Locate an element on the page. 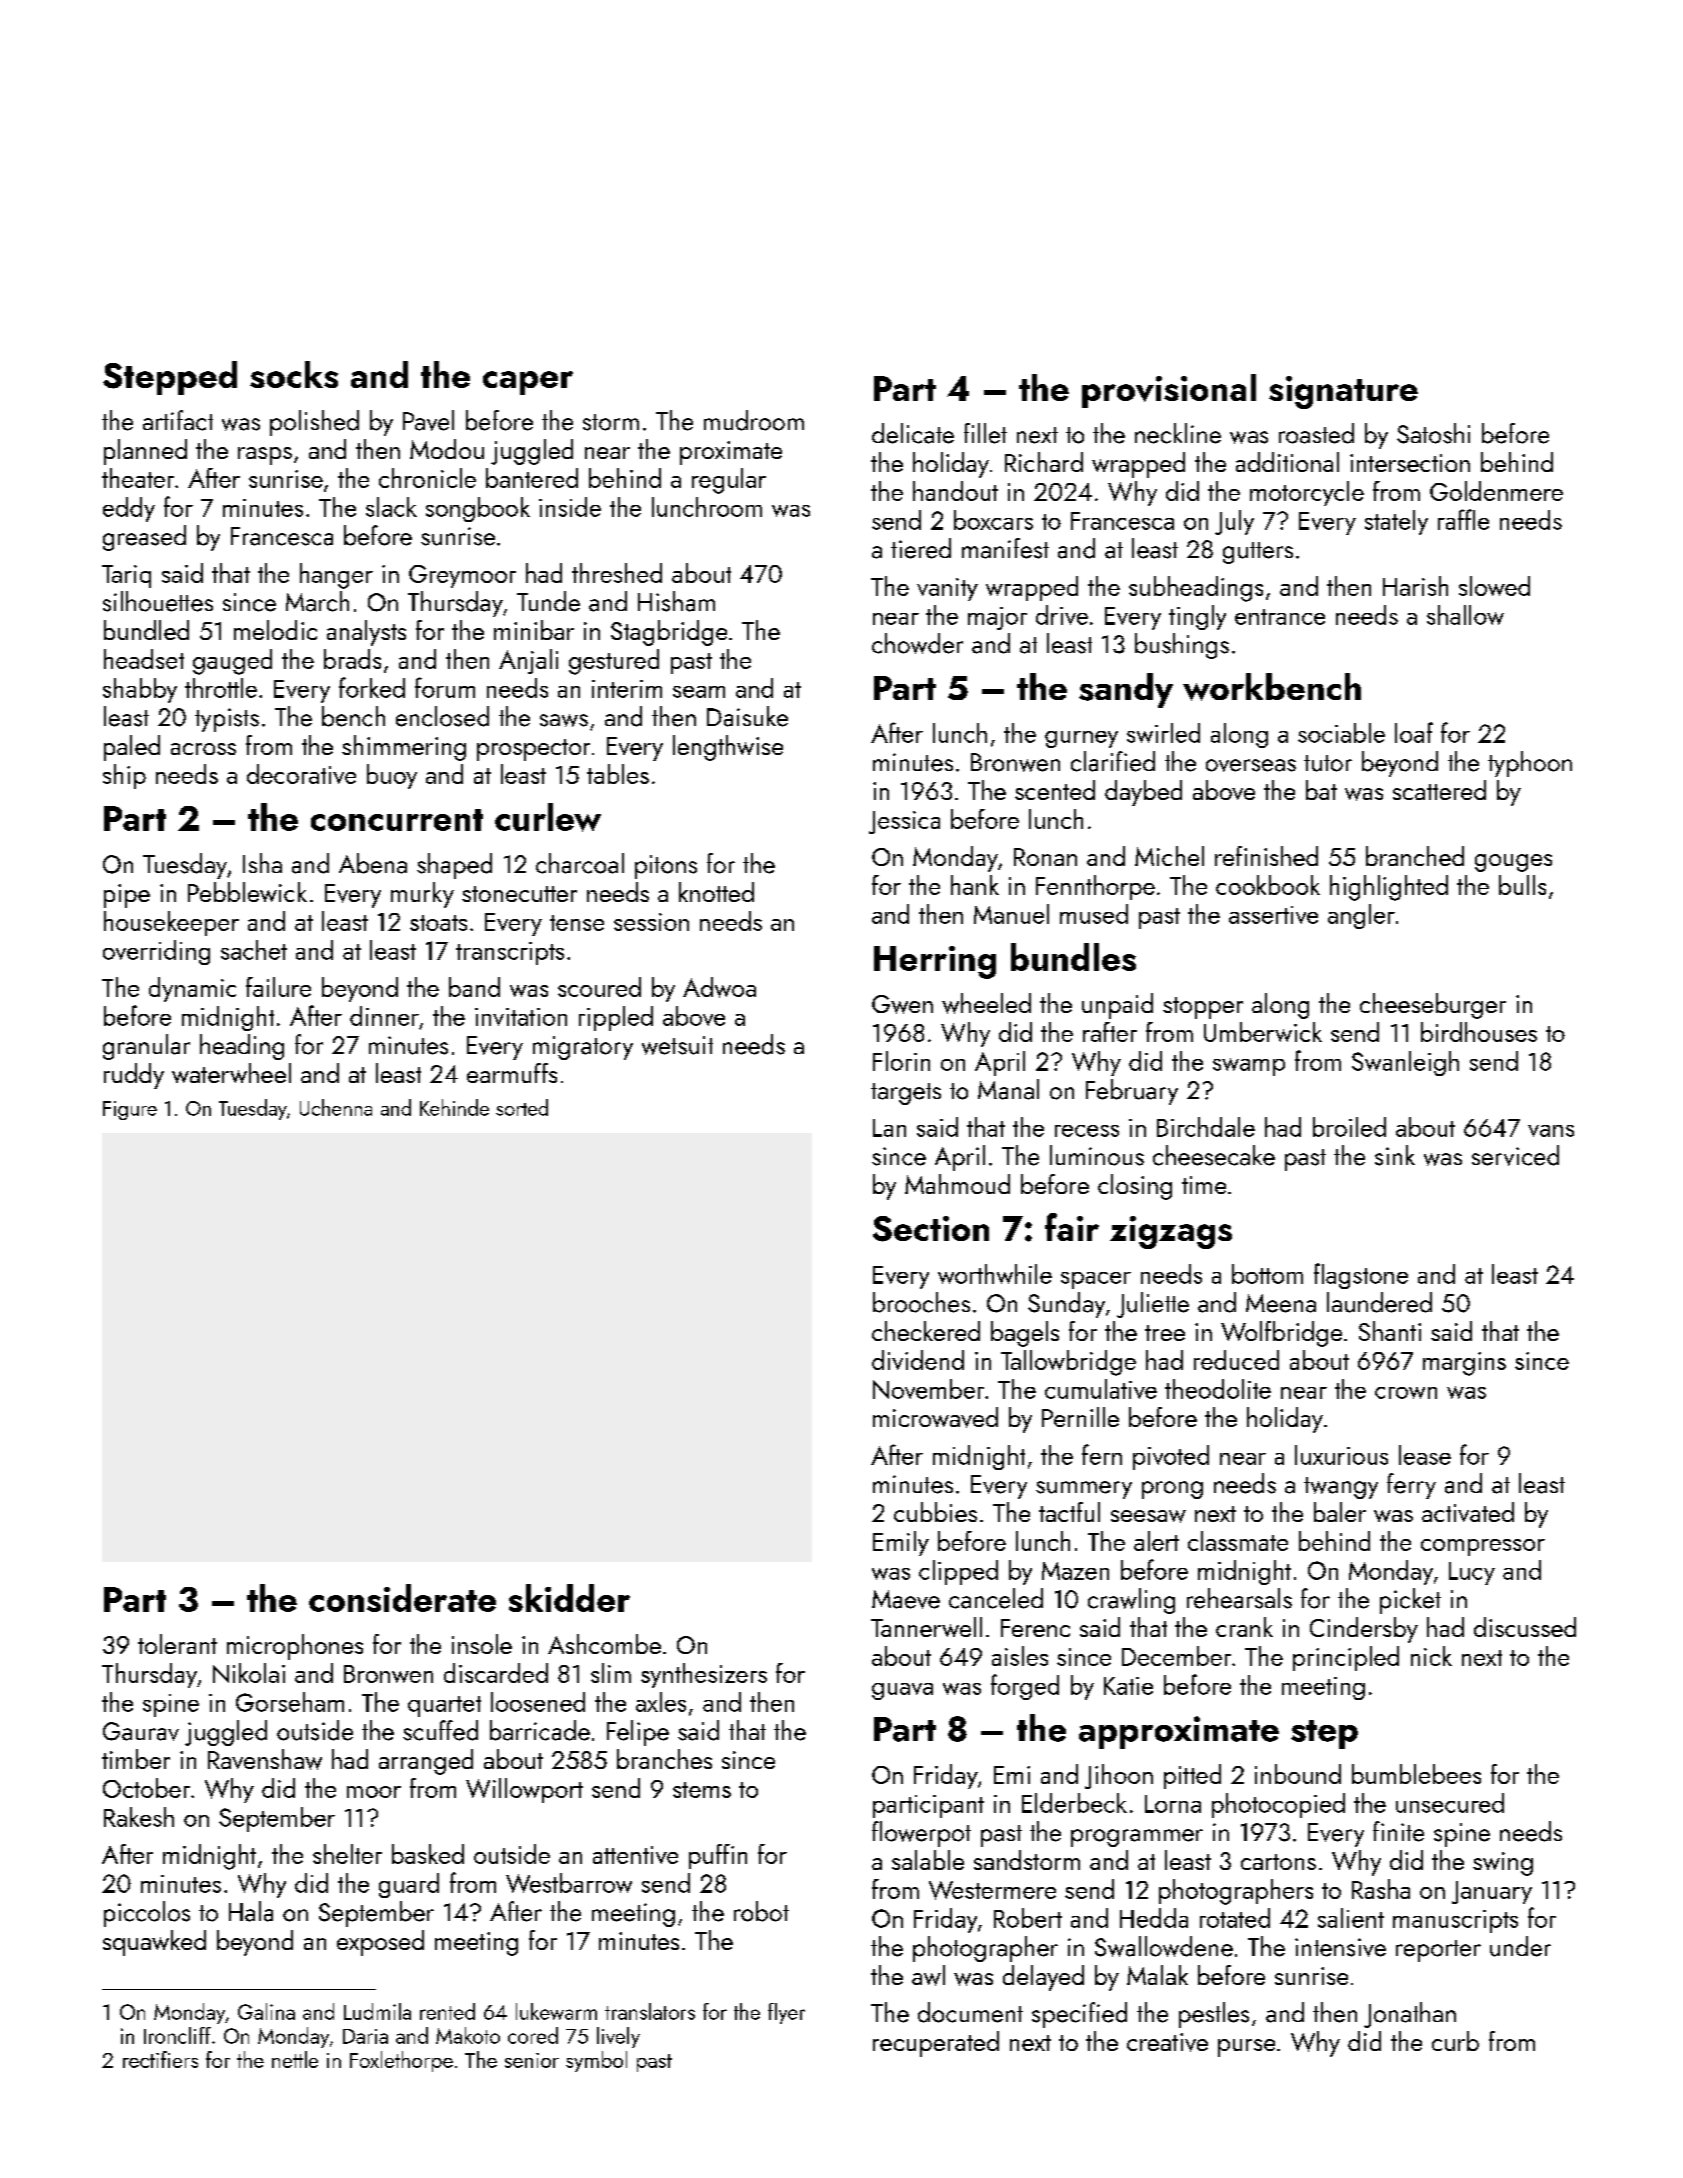 The image size is (1683, 2178). regular is located at coordinates (729, 481).
